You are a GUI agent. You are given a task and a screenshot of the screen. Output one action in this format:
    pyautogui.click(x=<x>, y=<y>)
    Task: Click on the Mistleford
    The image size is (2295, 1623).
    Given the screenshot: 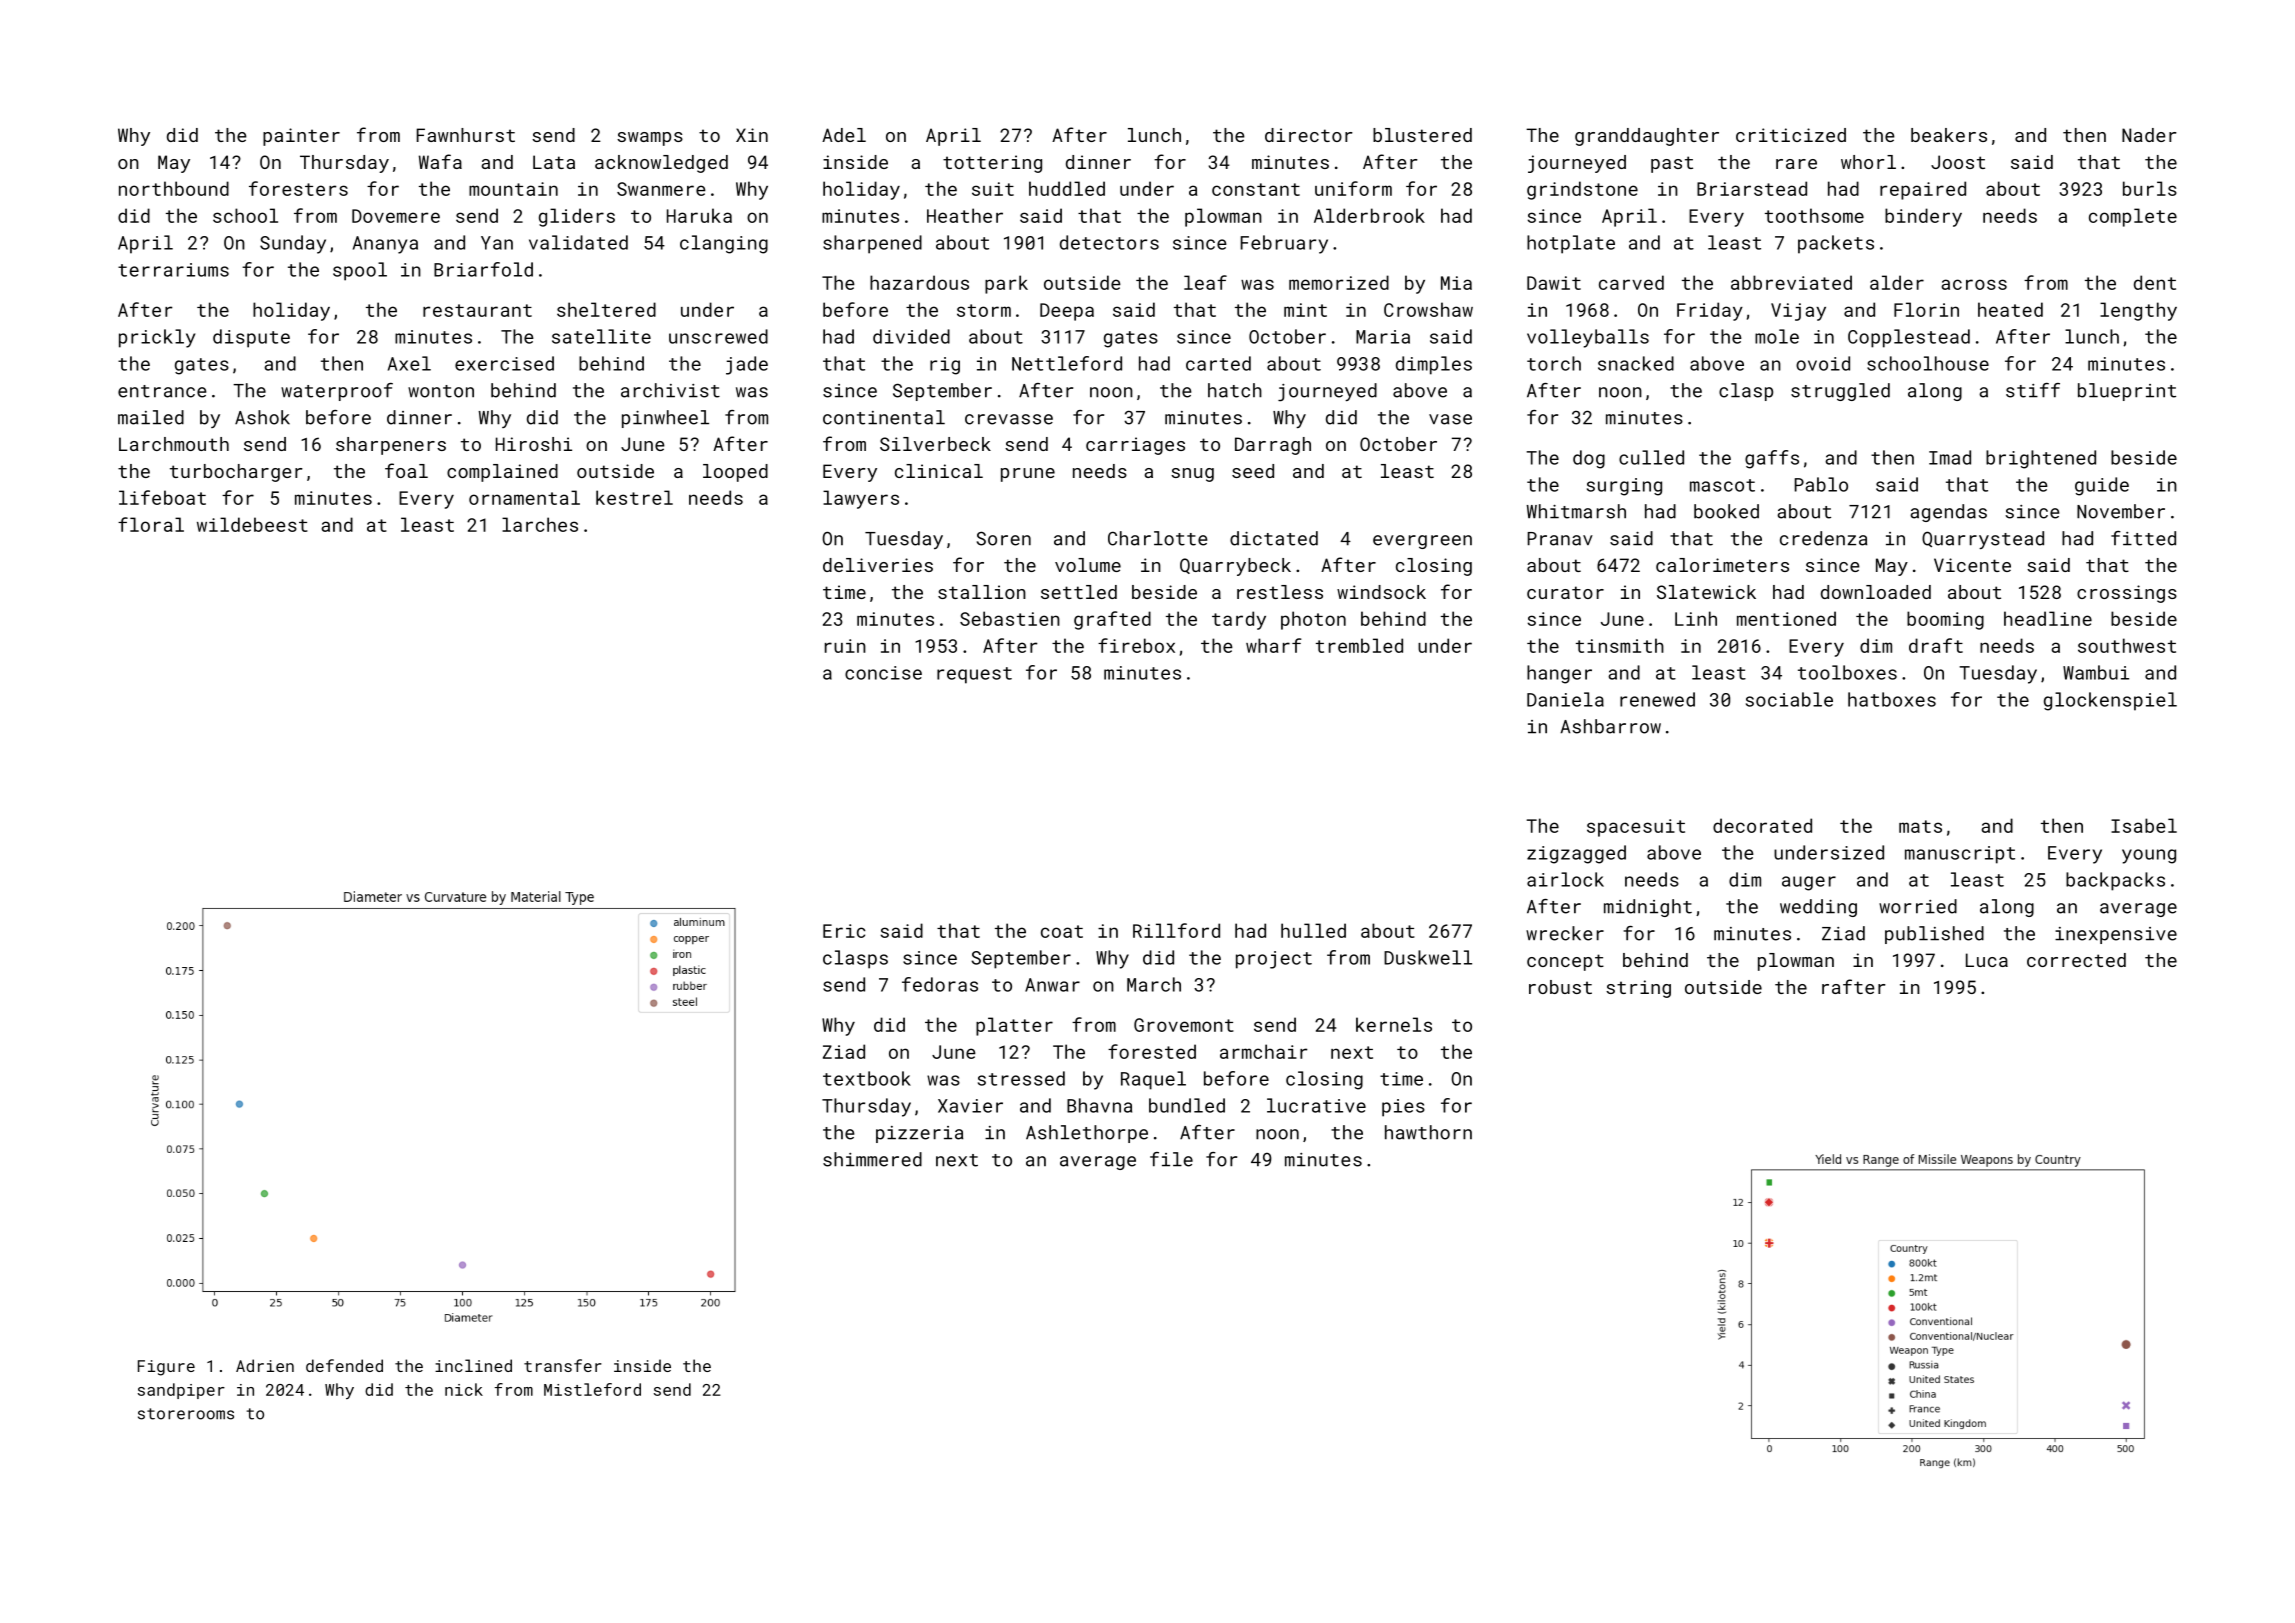 What is the action you would take?
    pyautogui.click(x=592, y=1389)
